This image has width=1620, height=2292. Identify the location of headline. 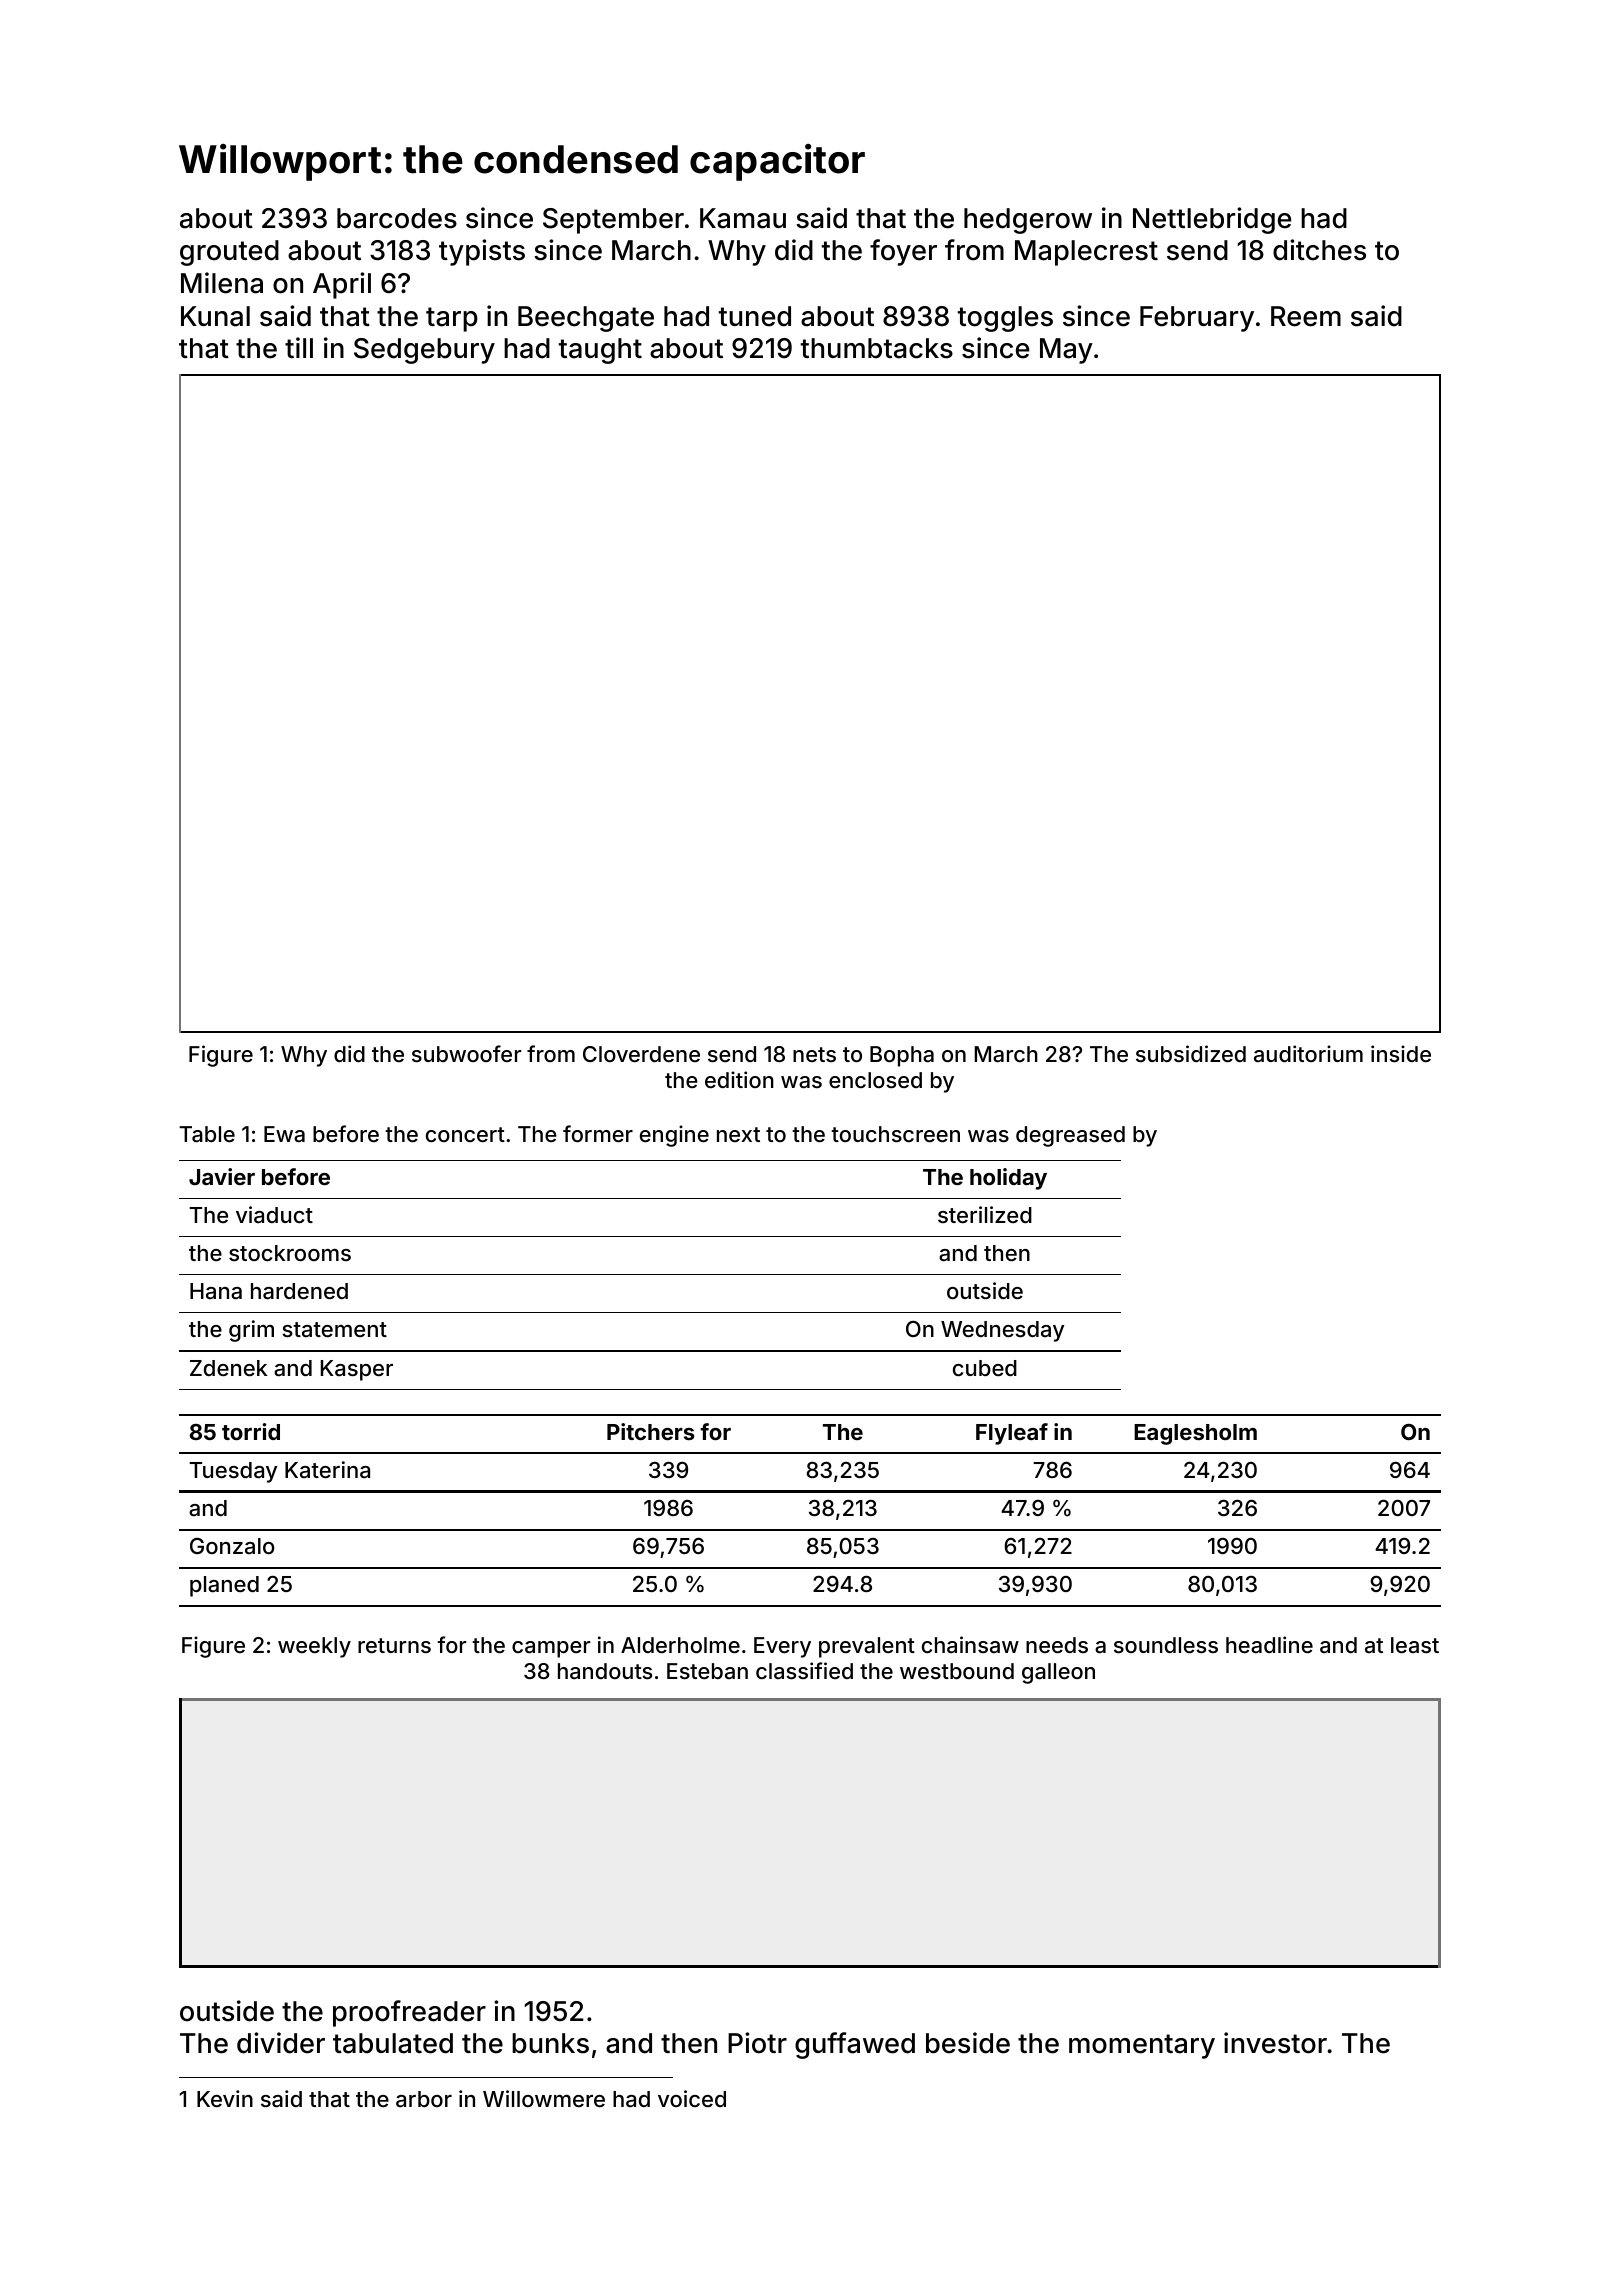
(1269, 1645).
